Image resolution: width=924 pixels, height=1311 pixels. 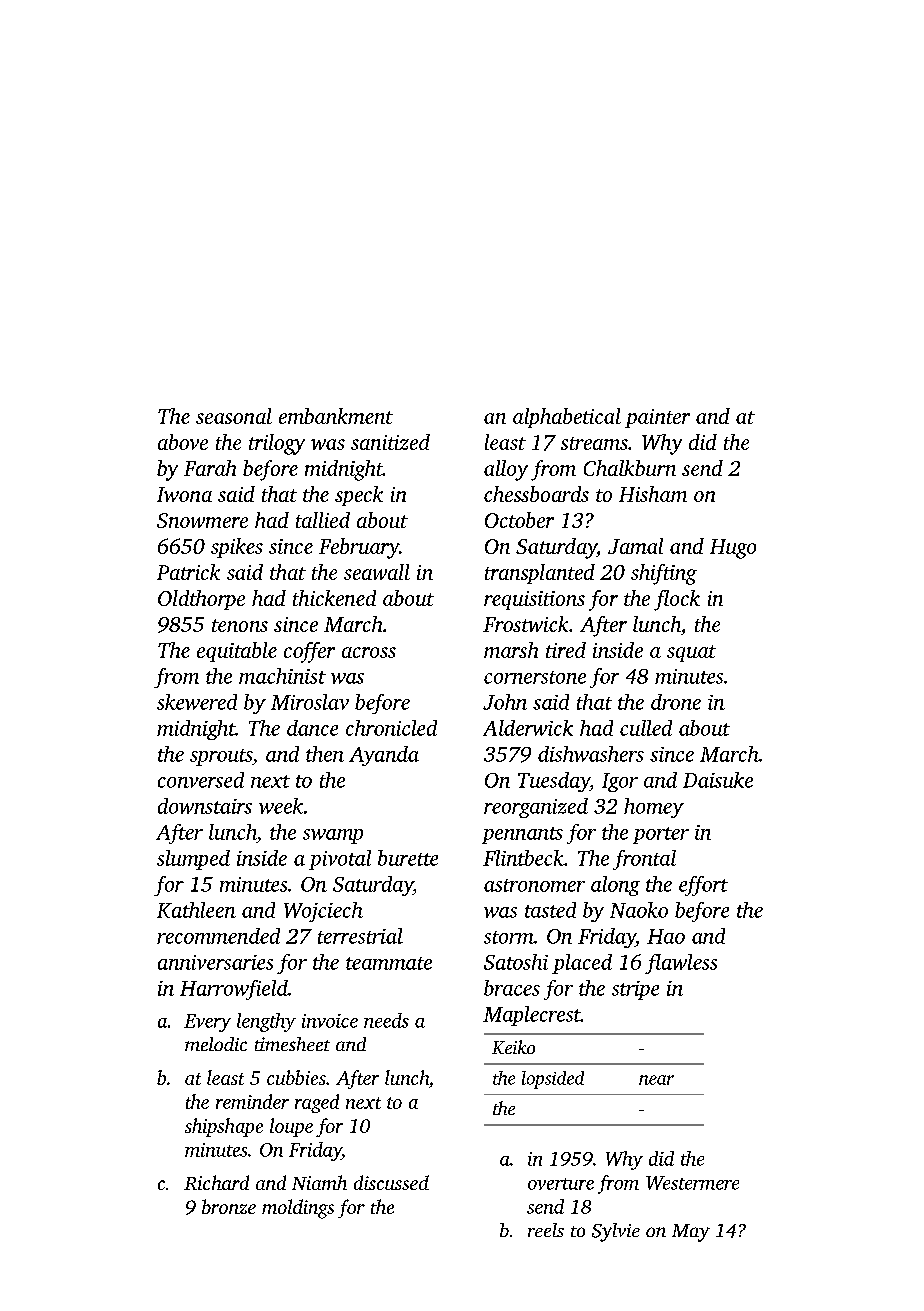 I want to click on skewered, so click(x=197, y=702).
